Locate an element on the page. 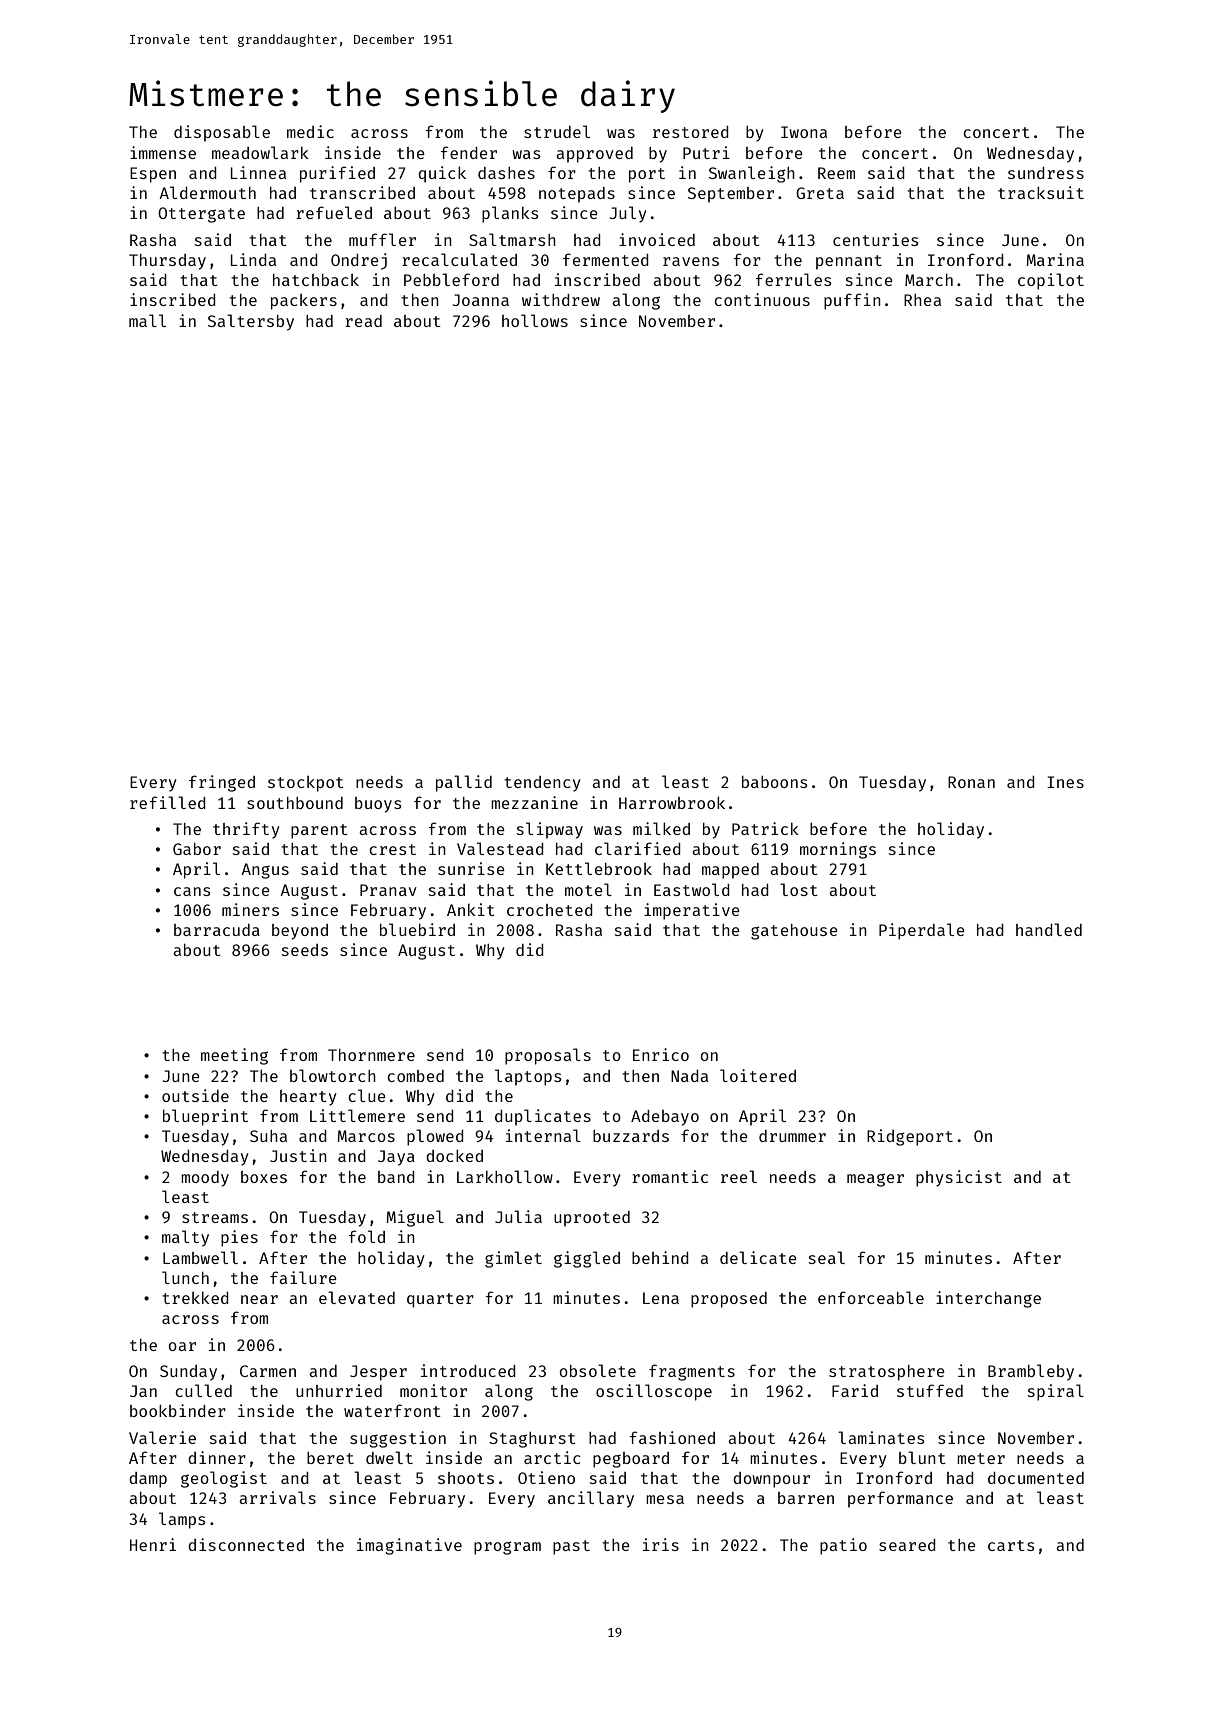 This image has width=1214, height=1717. puffin is located at coordinates (852, 301).
